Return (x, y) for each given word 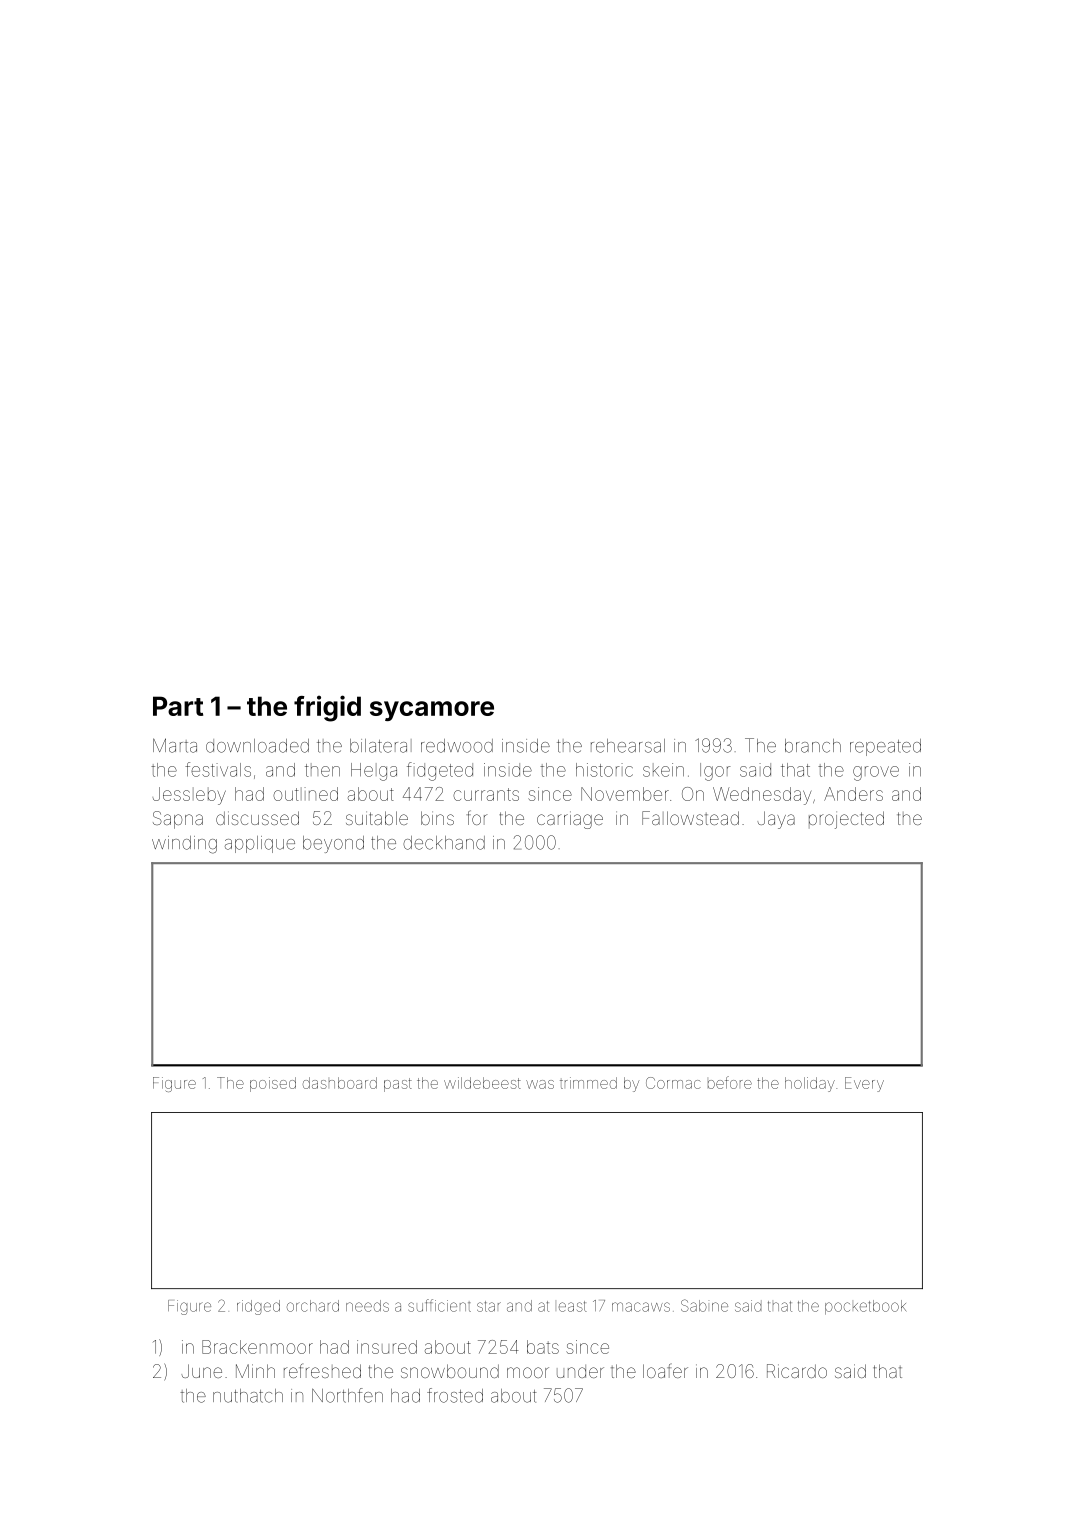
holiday (810, 1084)
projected (846, 820)
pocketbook (865, 1307)
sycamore (432, 711)
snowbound (450, 1371)
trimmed (588, 1083)
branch (813, 746)
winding (184, 845)
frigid (327, 708)
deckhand (444, 843)
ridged (258, 1307)
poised (273, 1084)
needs (367, 1306)
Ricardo (797, 1371)
